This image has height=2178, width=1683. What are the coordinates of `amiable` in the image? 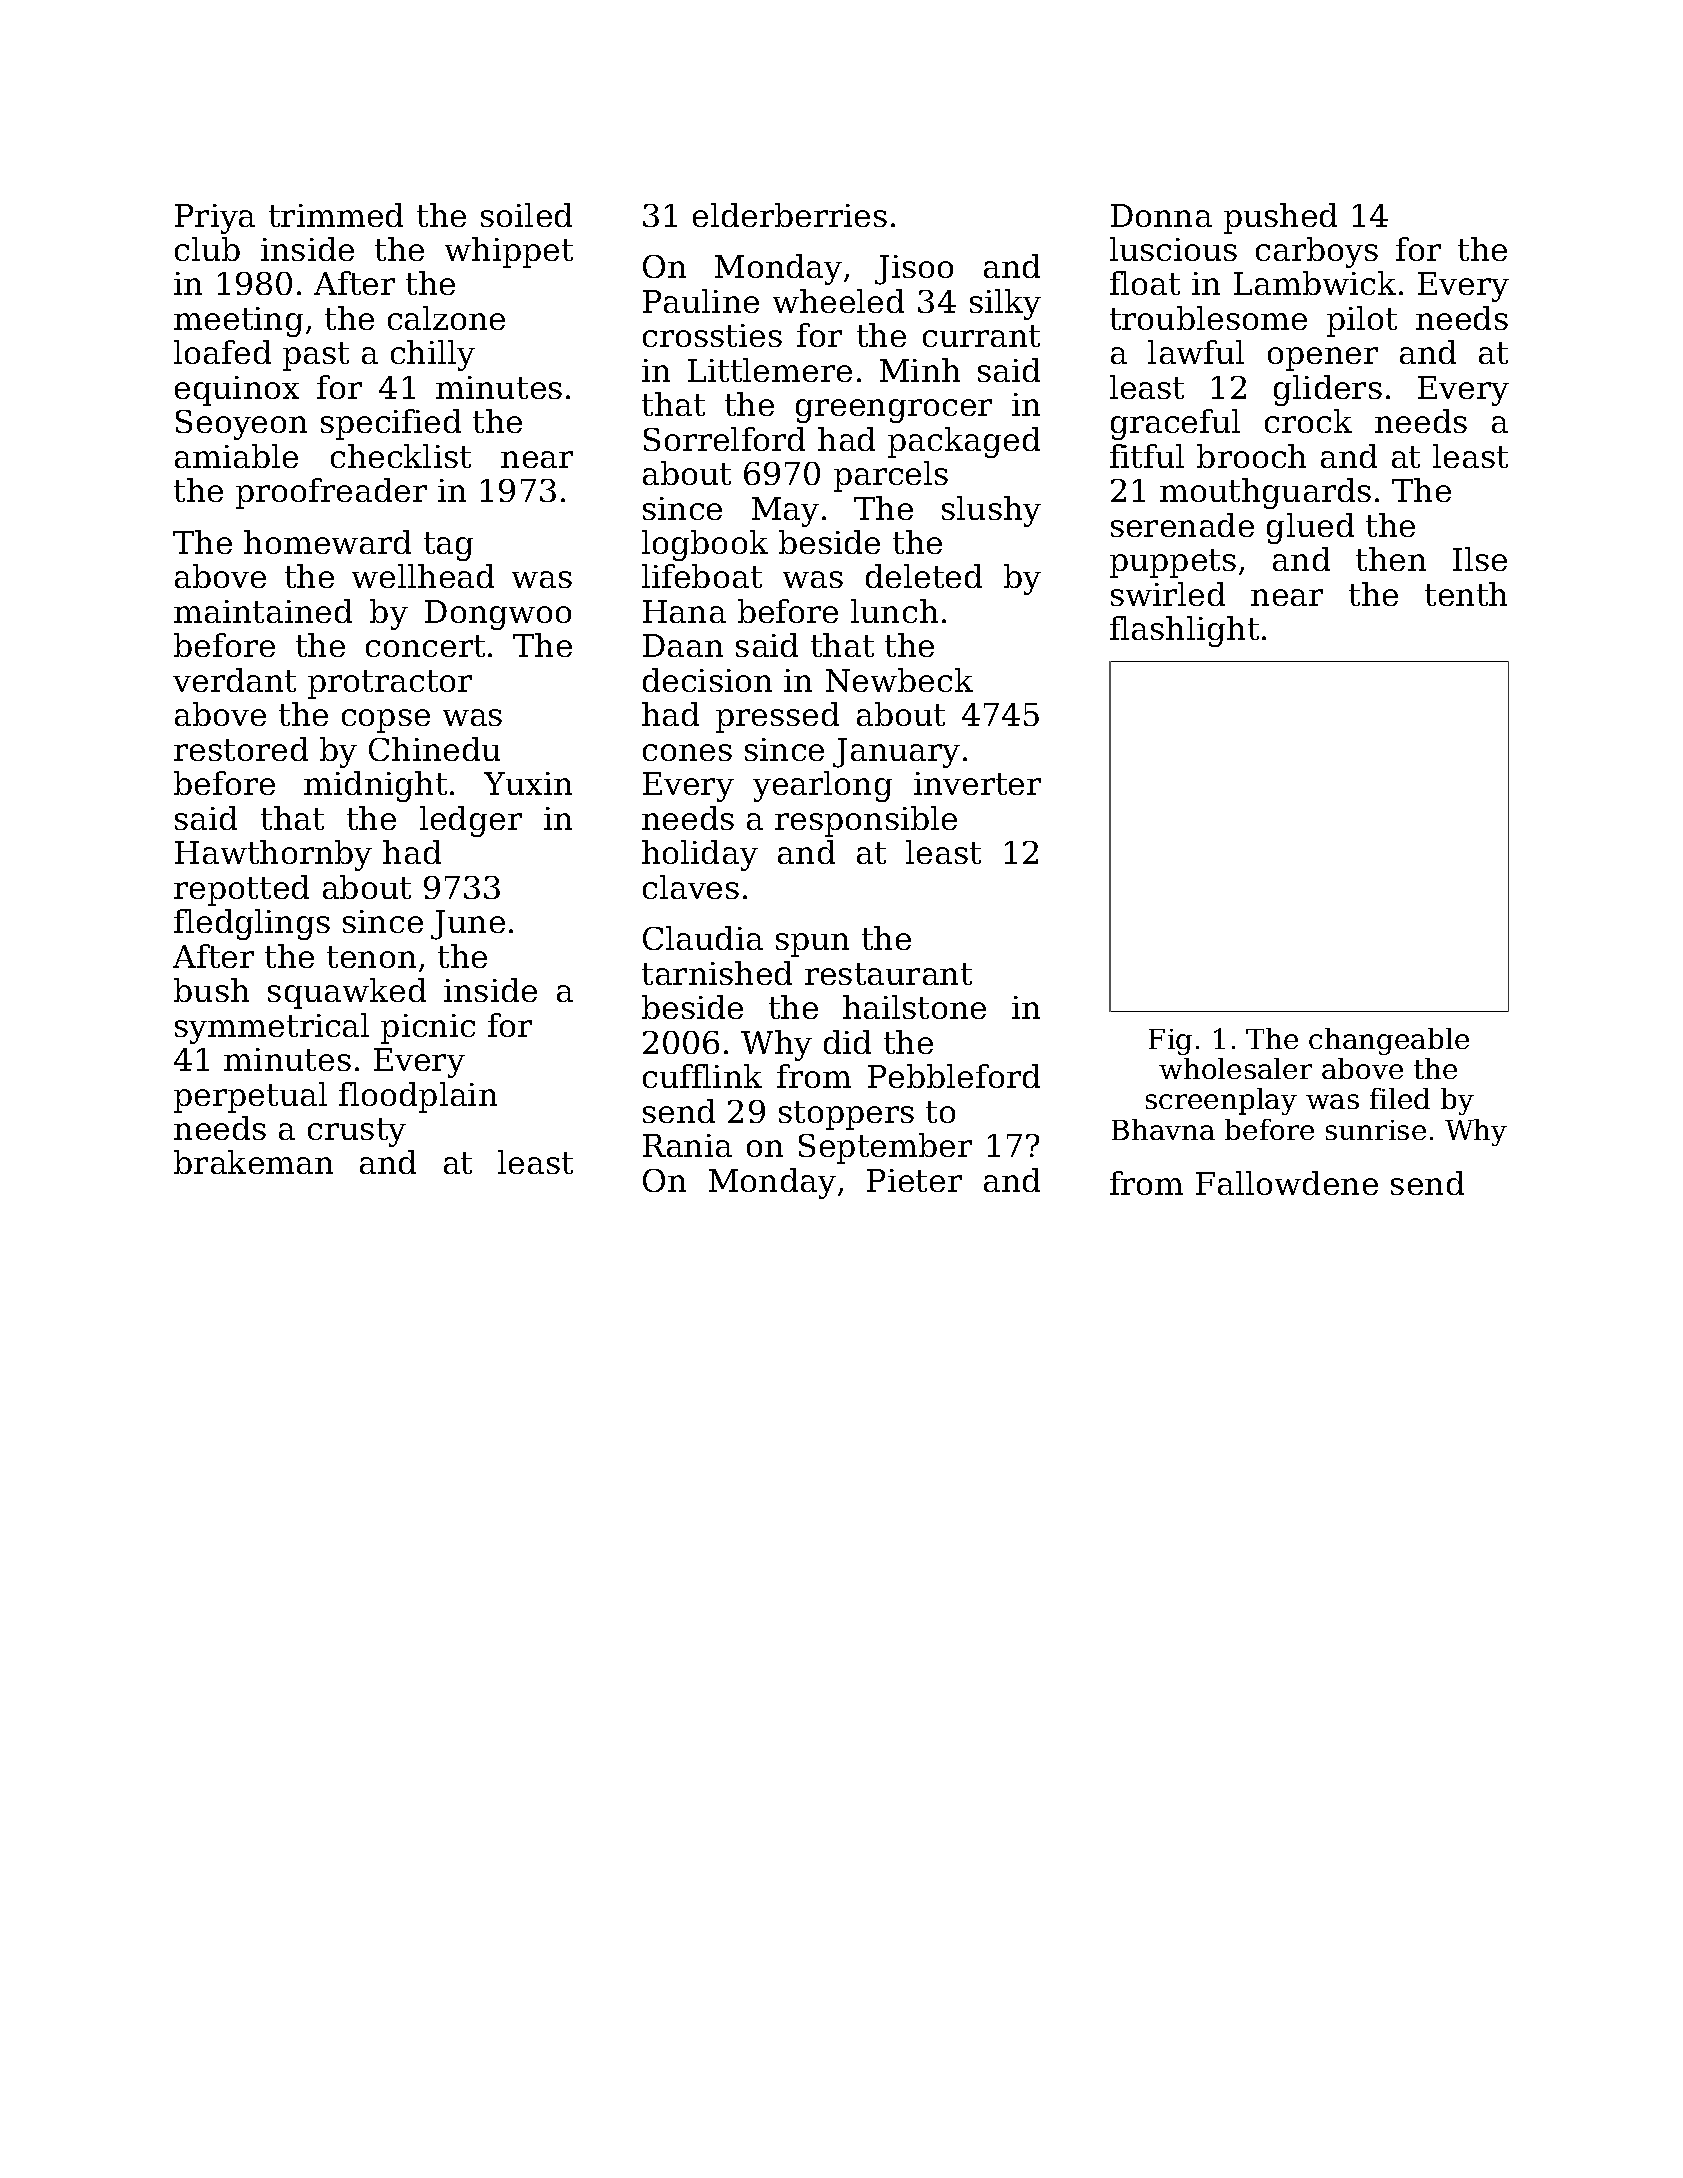 It's located at (236, 456).
